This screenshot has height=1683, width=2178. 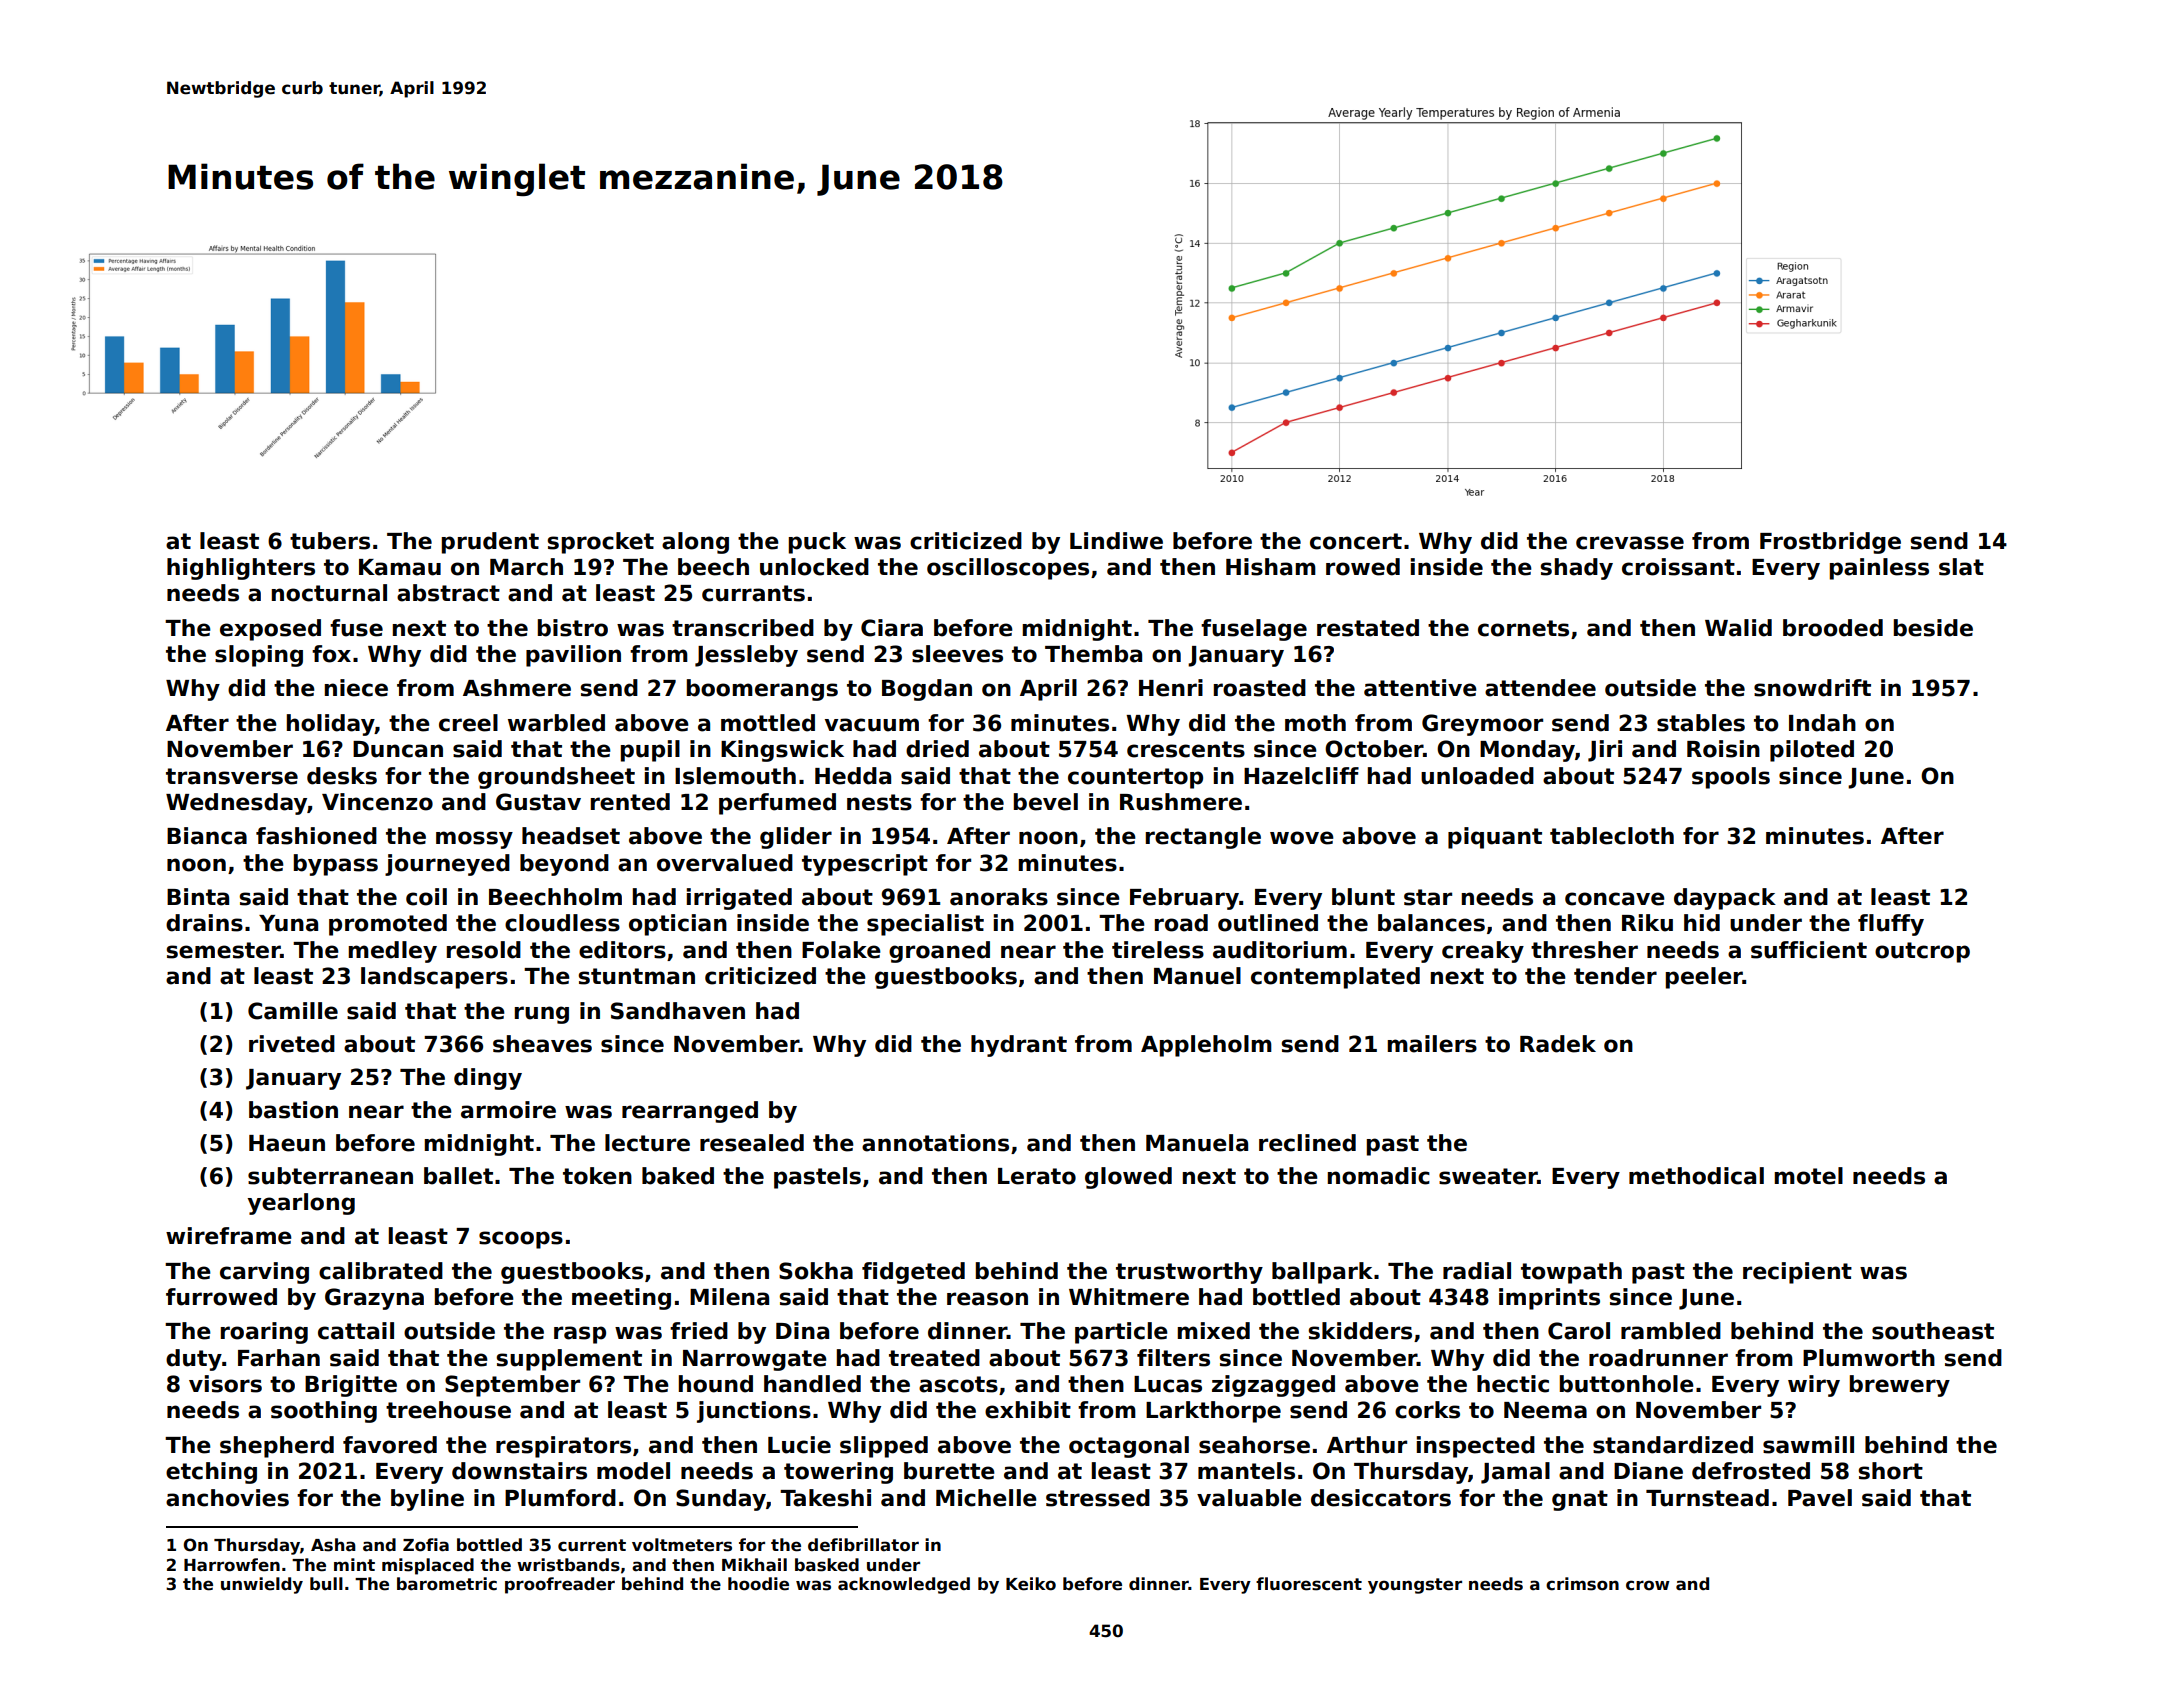 What do you see at coordinates (999, 897) in the screenshot?
I see `anoraks` at bounding box center [999, 897].
